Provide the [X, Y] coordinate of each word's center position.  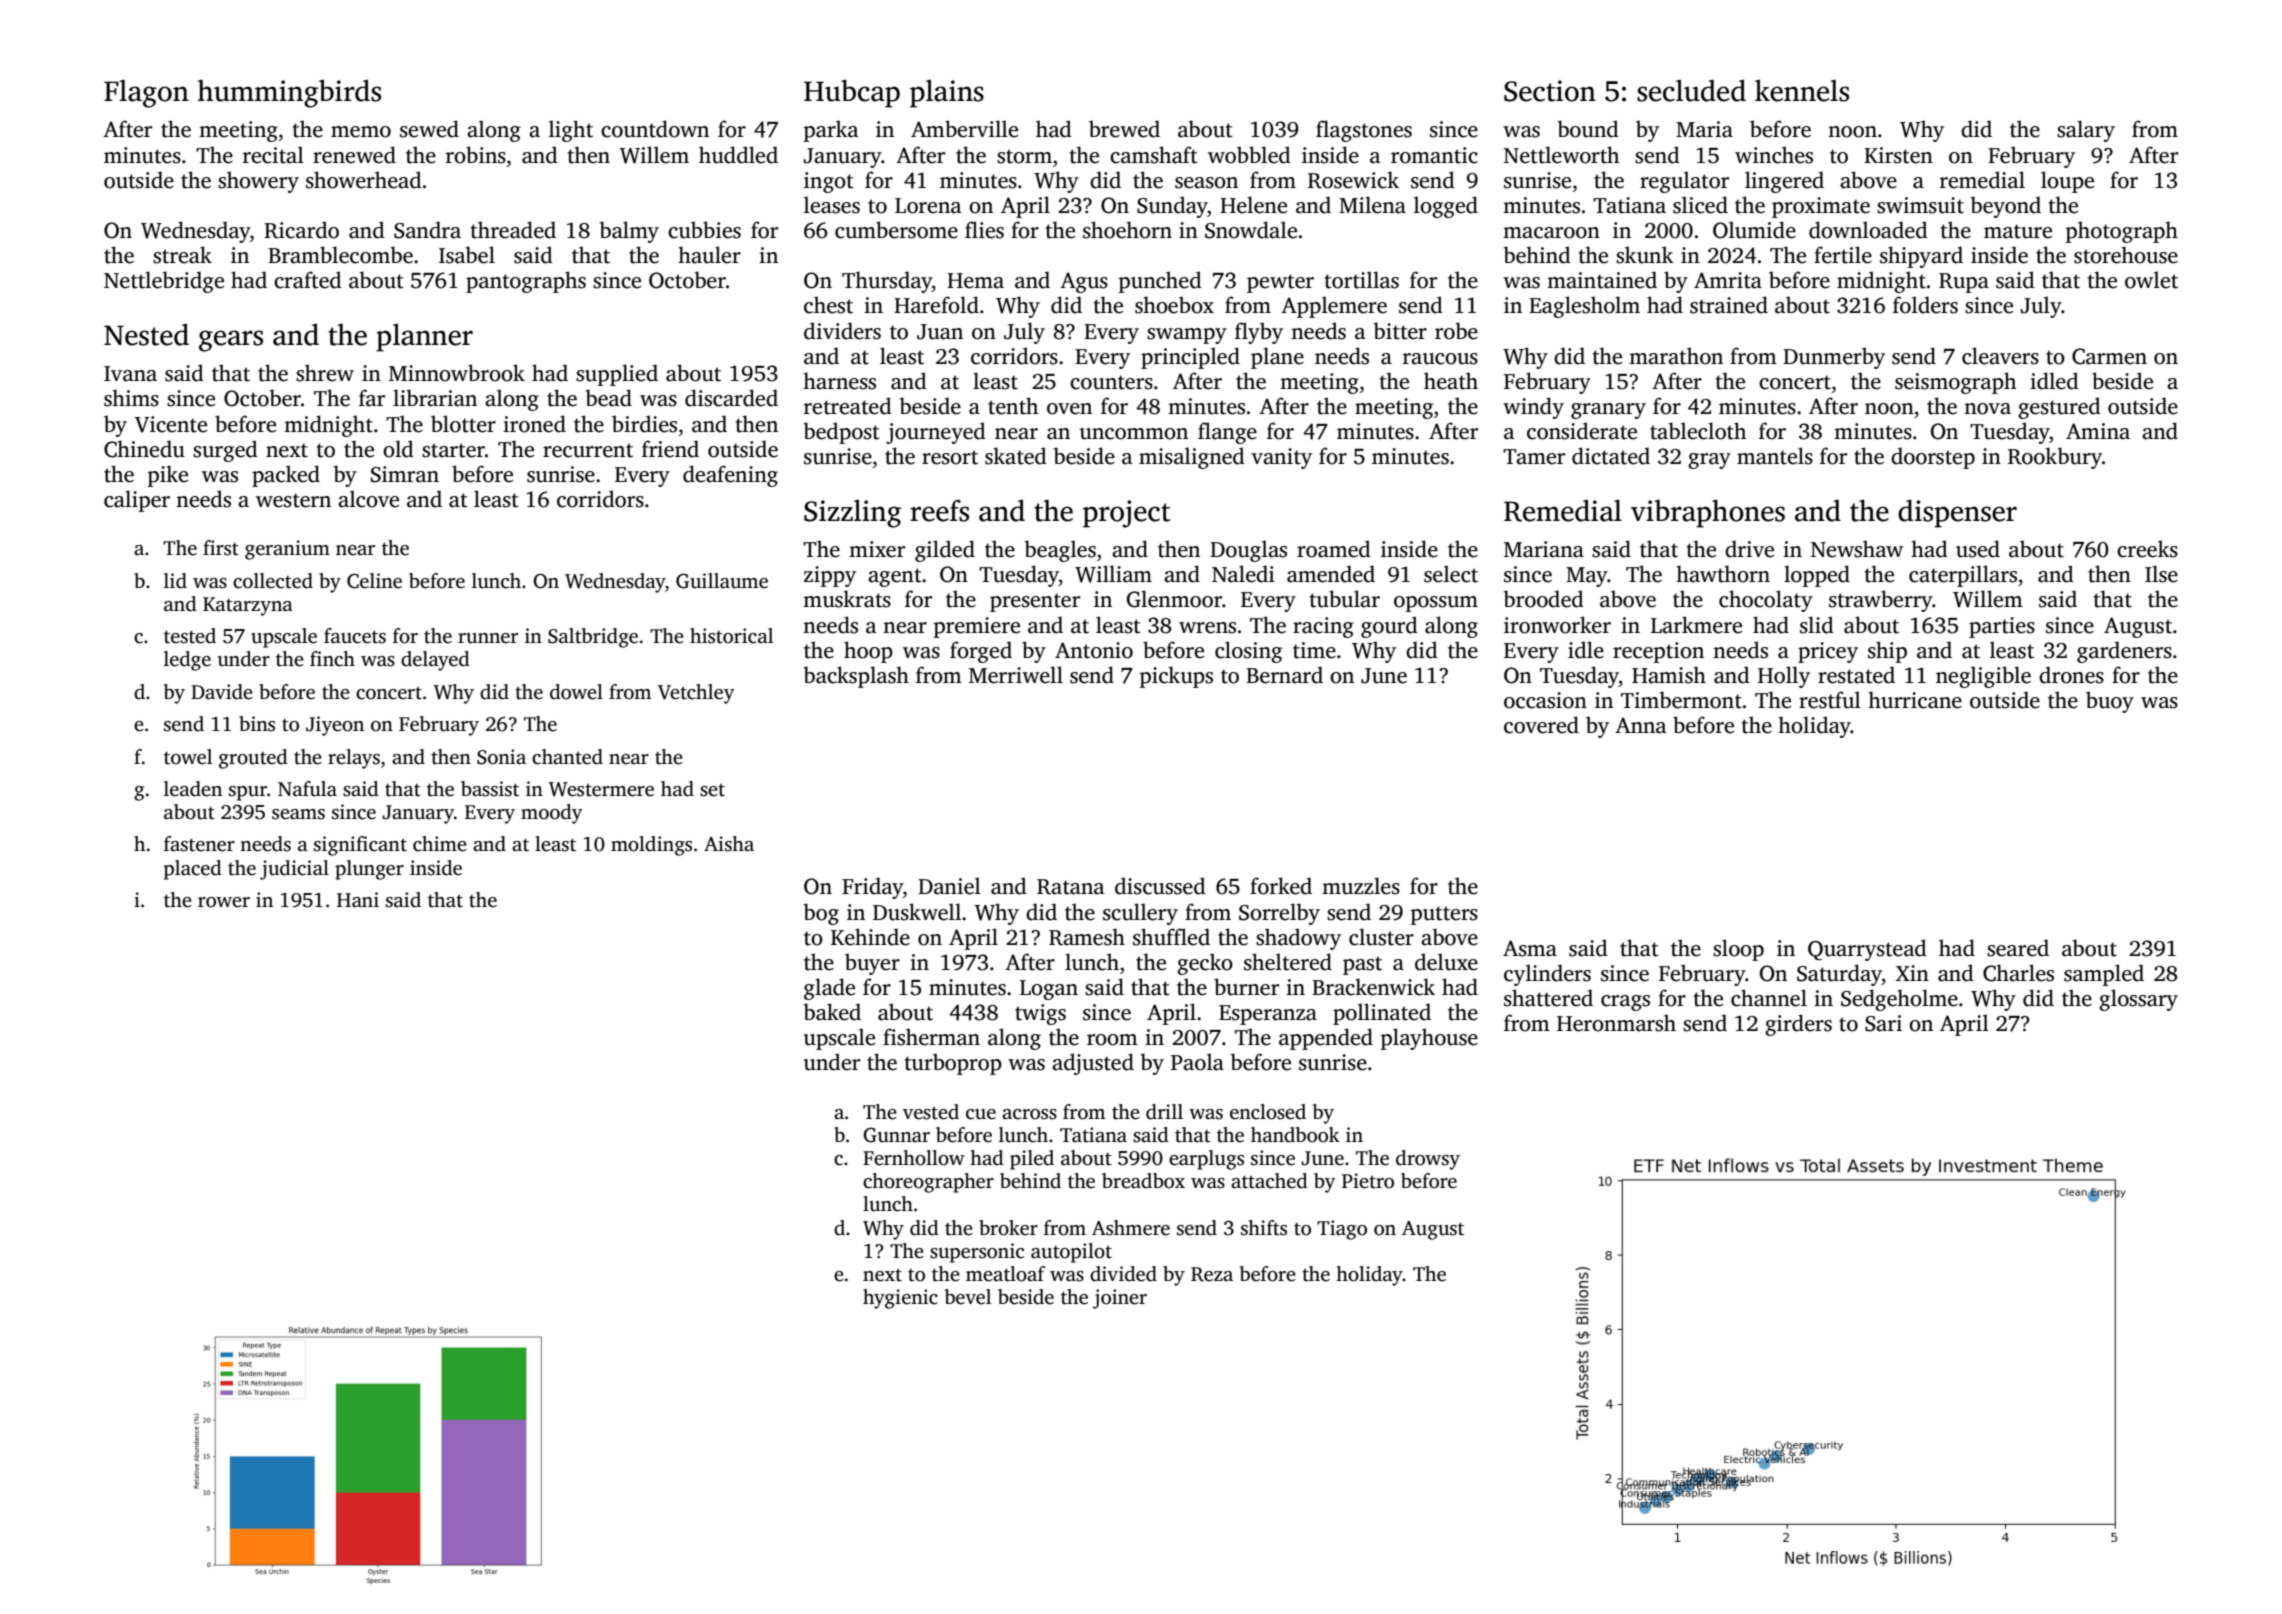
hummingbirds [289, 93]
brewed [1124, 129]
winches [1774, 155]
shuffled [1171, 937]
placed [193, 870]
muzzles [1361, 886]
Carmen [2109, 356]
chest [828, 305]
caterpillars [1963, 576]
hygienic [900, 1299]
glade [829, 989]
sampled [2104, 975]
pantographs [526, 282]
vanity [1281, 458]
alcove [368, 499]
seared [2018, 948]
